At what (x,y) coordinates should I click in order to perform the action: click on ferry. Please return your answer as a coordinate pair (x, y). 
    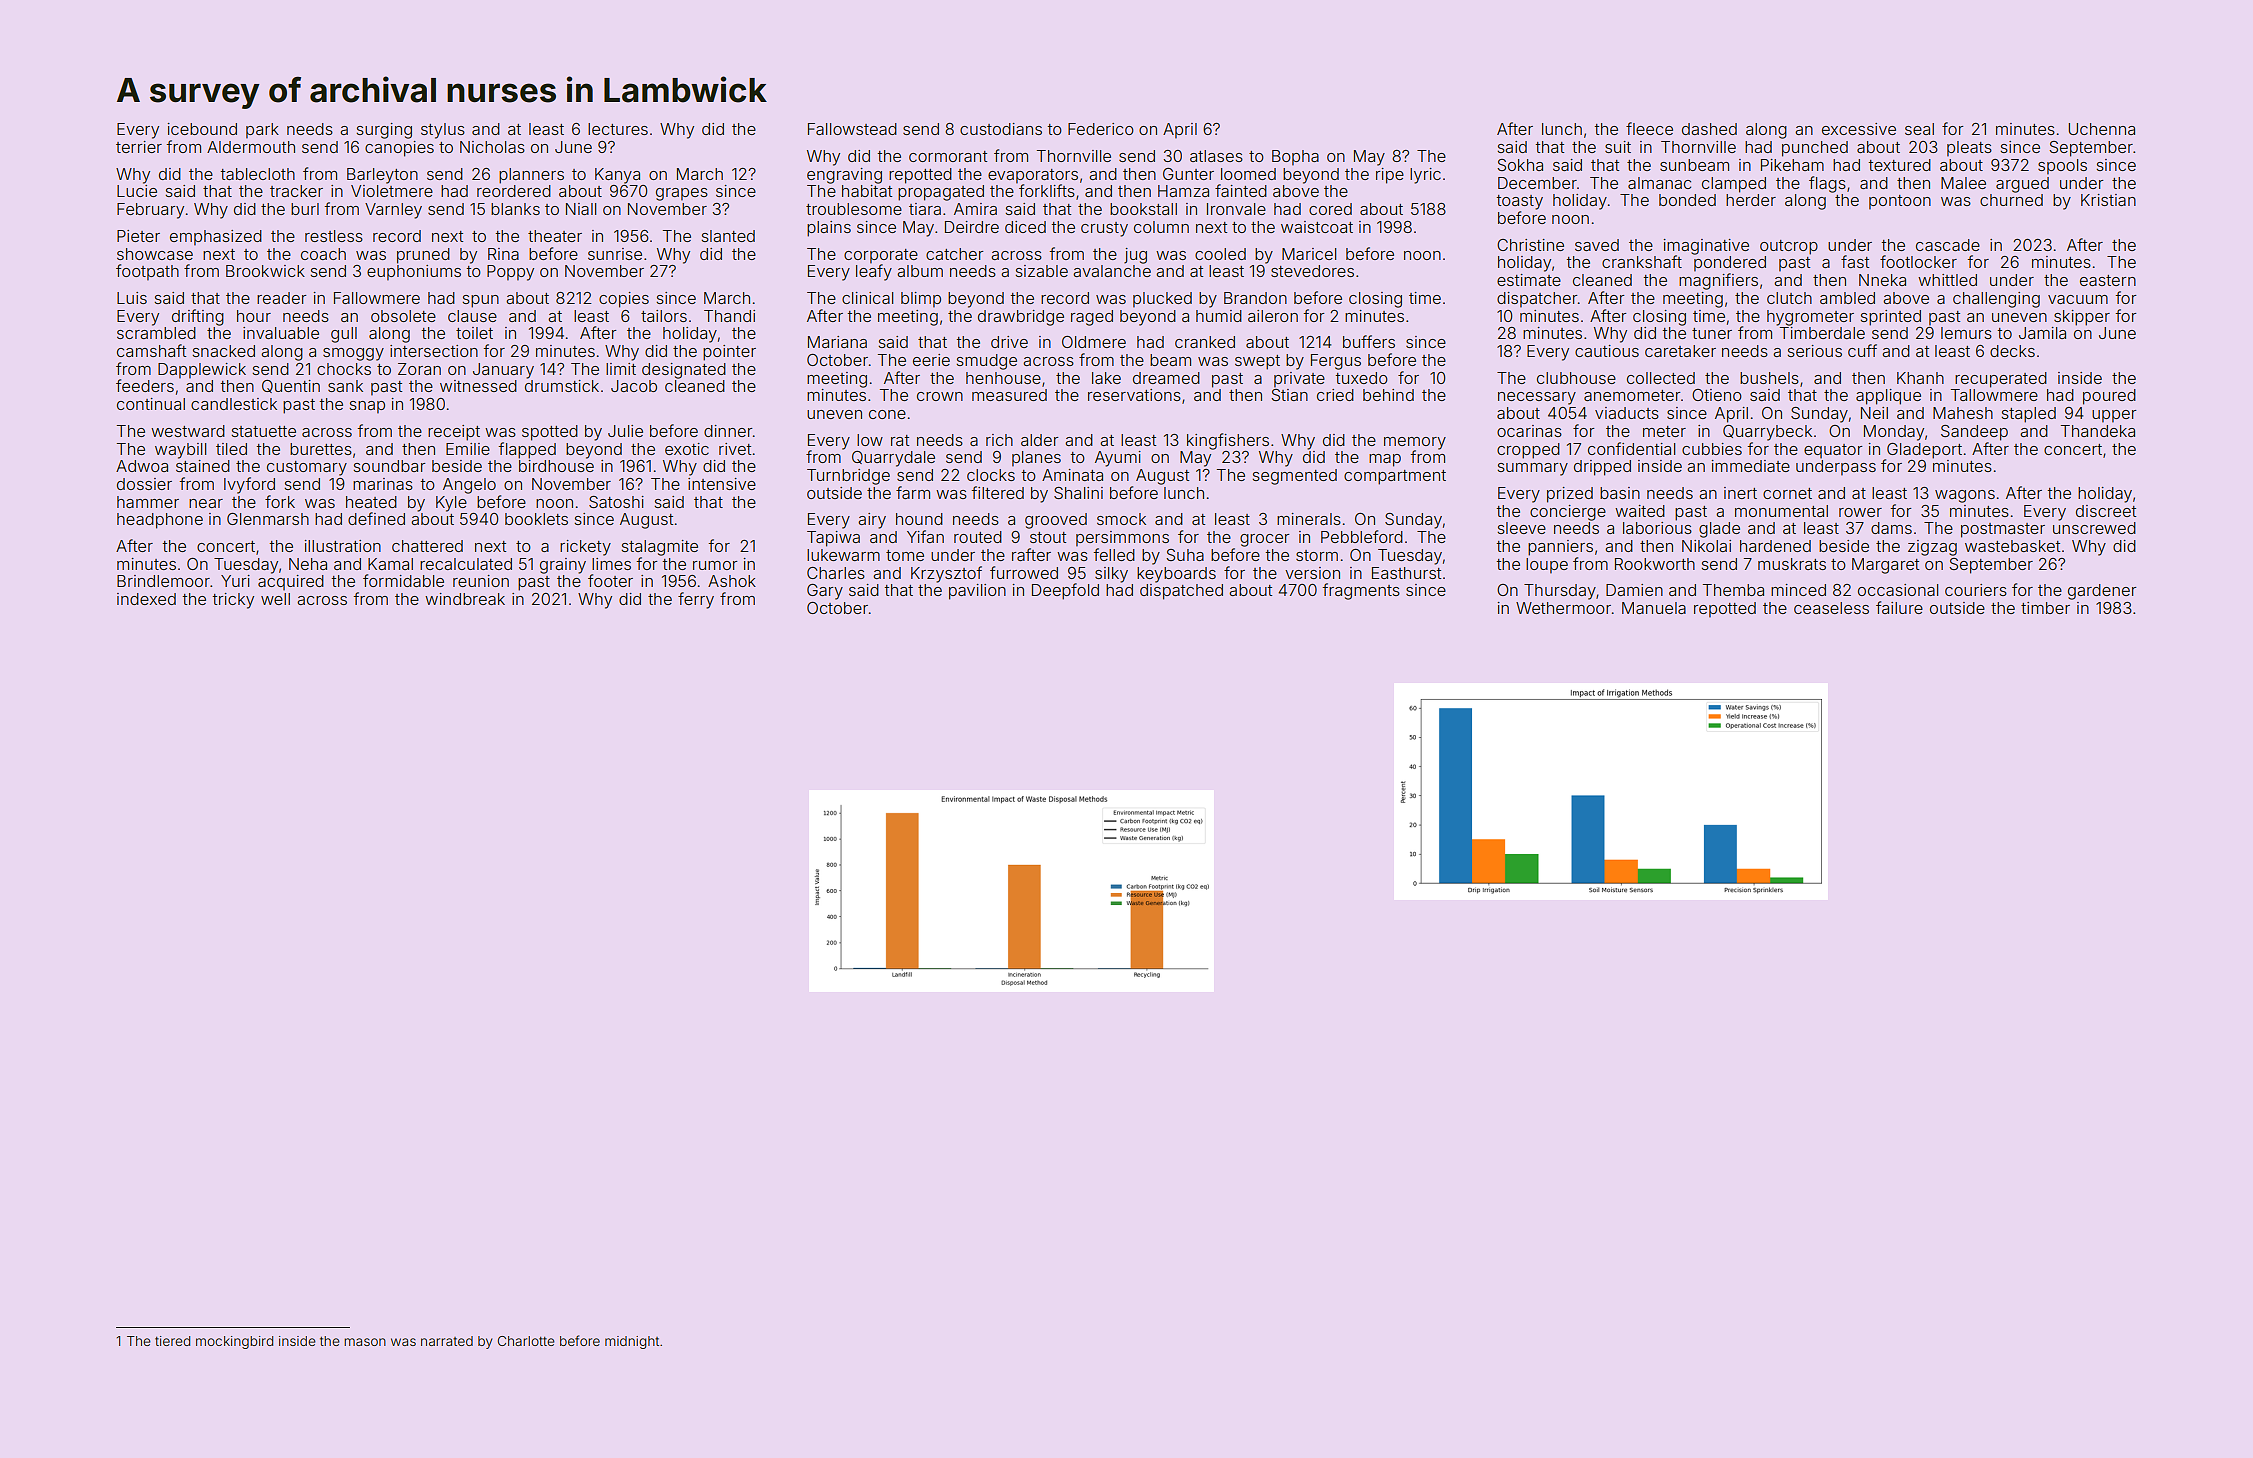
    Looking at the image, I should click on (696, 600).
